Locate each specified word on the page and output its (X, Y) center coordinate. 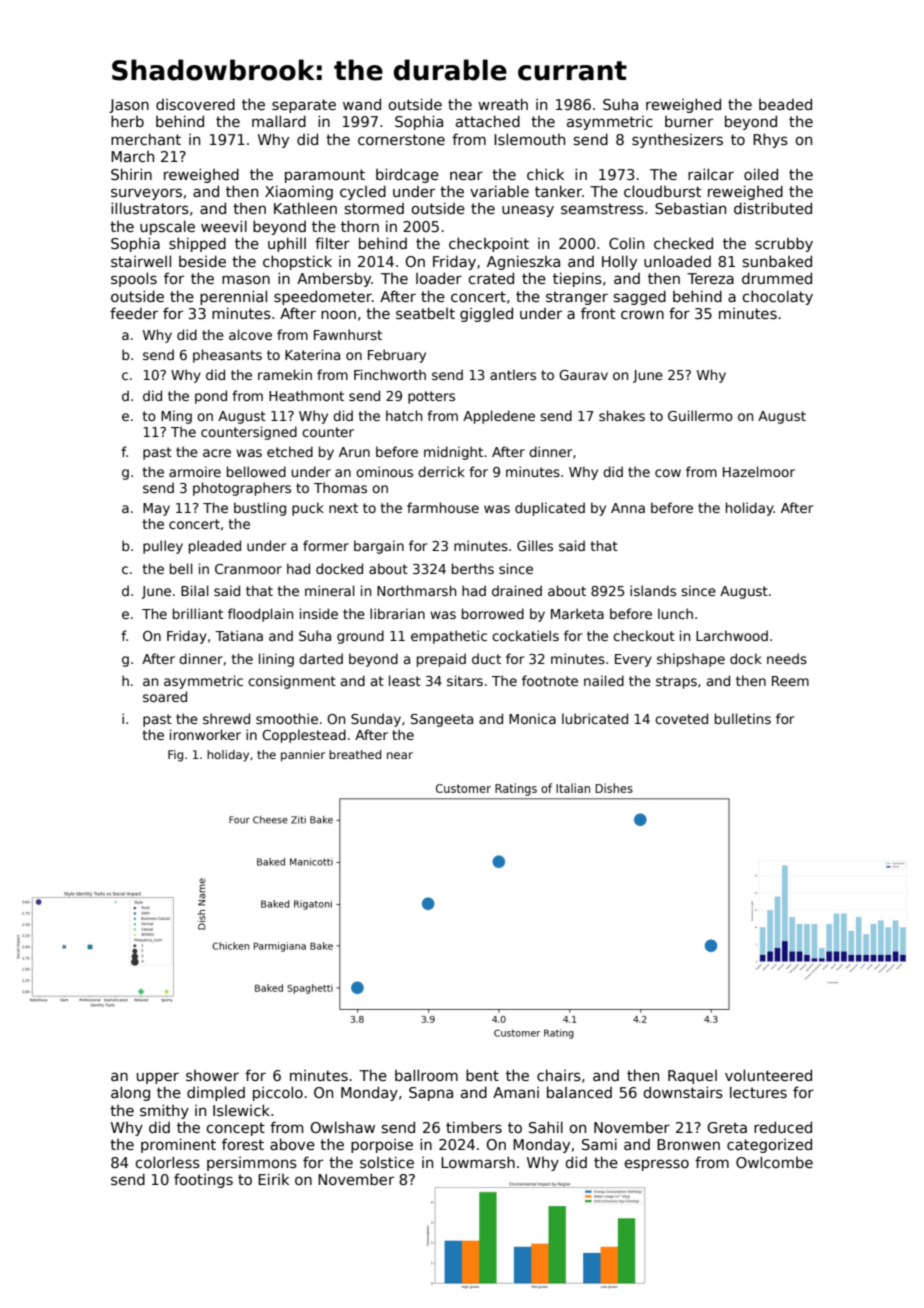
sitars (465, 680)
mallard (279, 121)
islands (653, 590)
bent (482, 1075)
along (130, 1093)
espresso (656, 1165)
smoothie (287, 718)
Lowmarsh (478, 1162)
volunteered (768, 1075)
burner (689, 121)
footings (203, 1180)
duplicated (550, 509)
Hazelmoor (759, 471)
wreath (503, 104)
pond (211, 397)
